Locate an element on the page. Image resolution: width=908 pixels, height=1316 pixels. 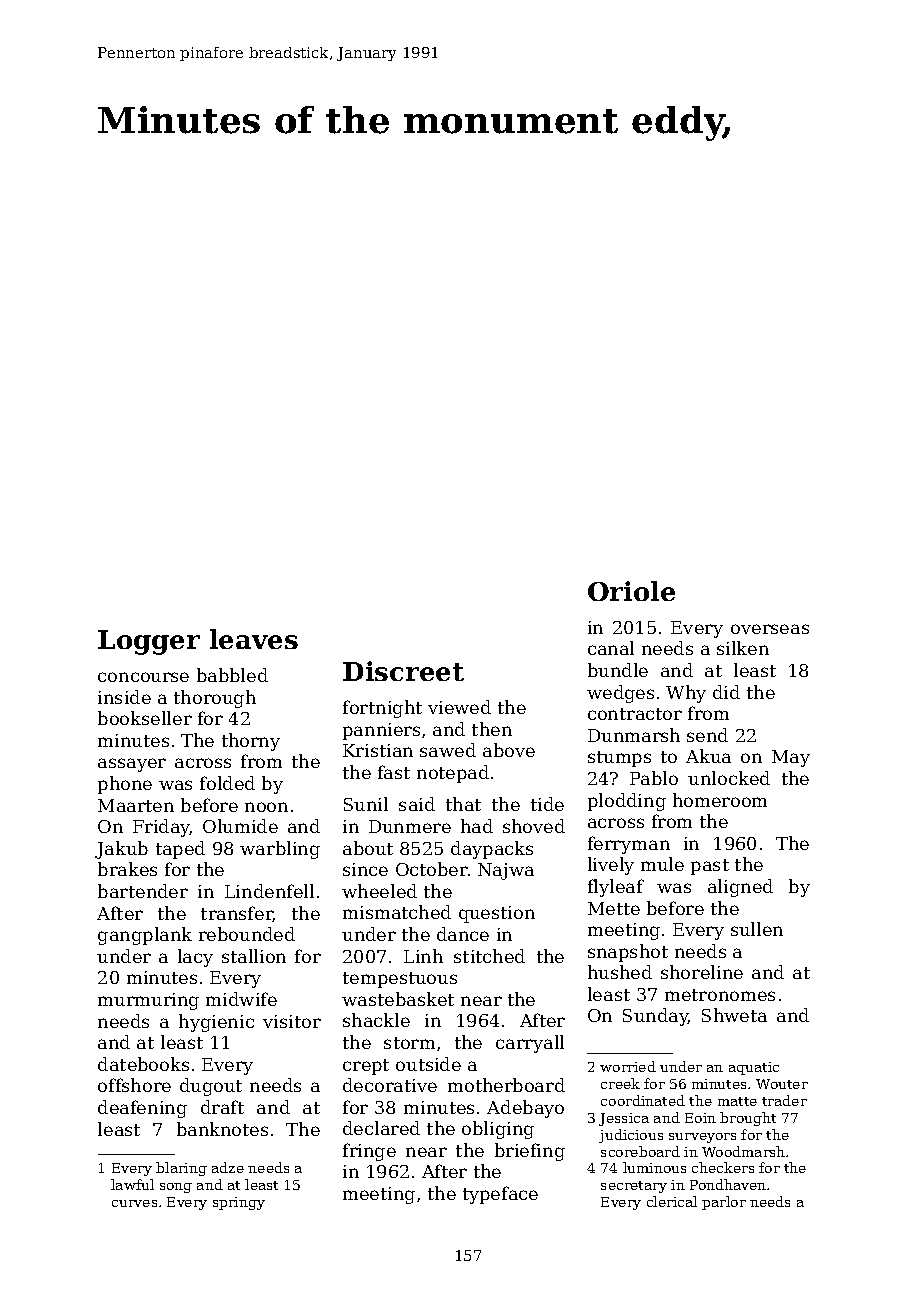
deafening is located at coordinates (142, 1109).
